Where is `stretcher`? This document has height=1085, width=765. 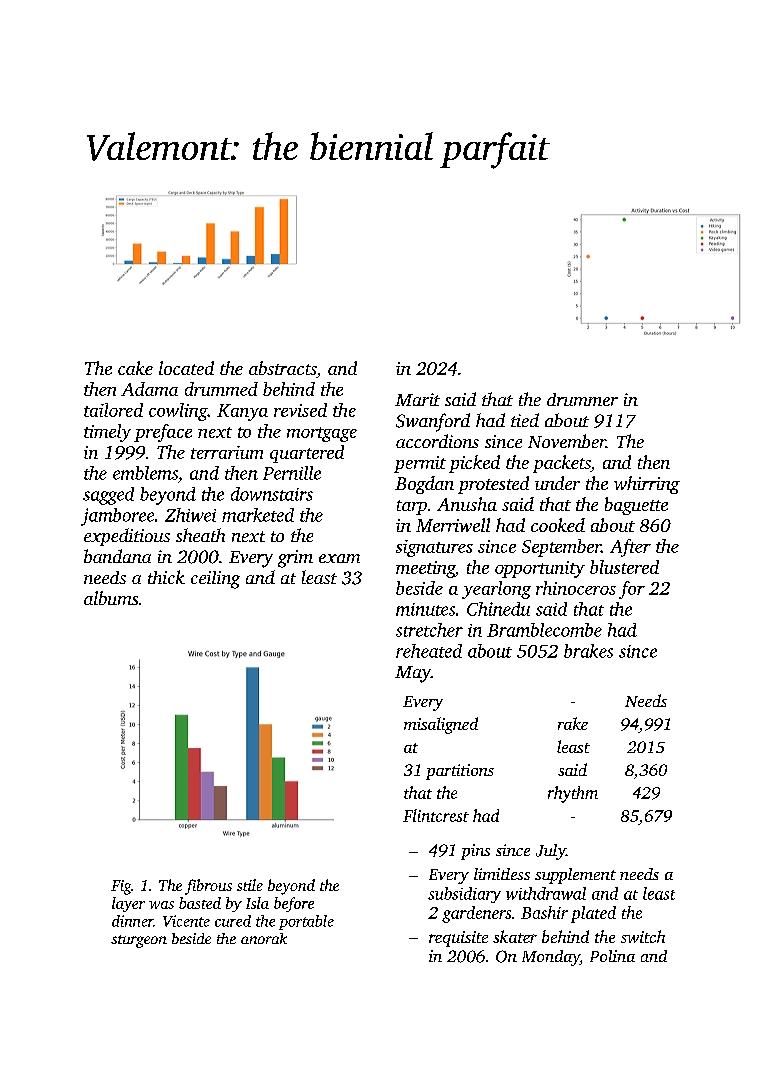
stretcher is located at coordinates (429, 630).
